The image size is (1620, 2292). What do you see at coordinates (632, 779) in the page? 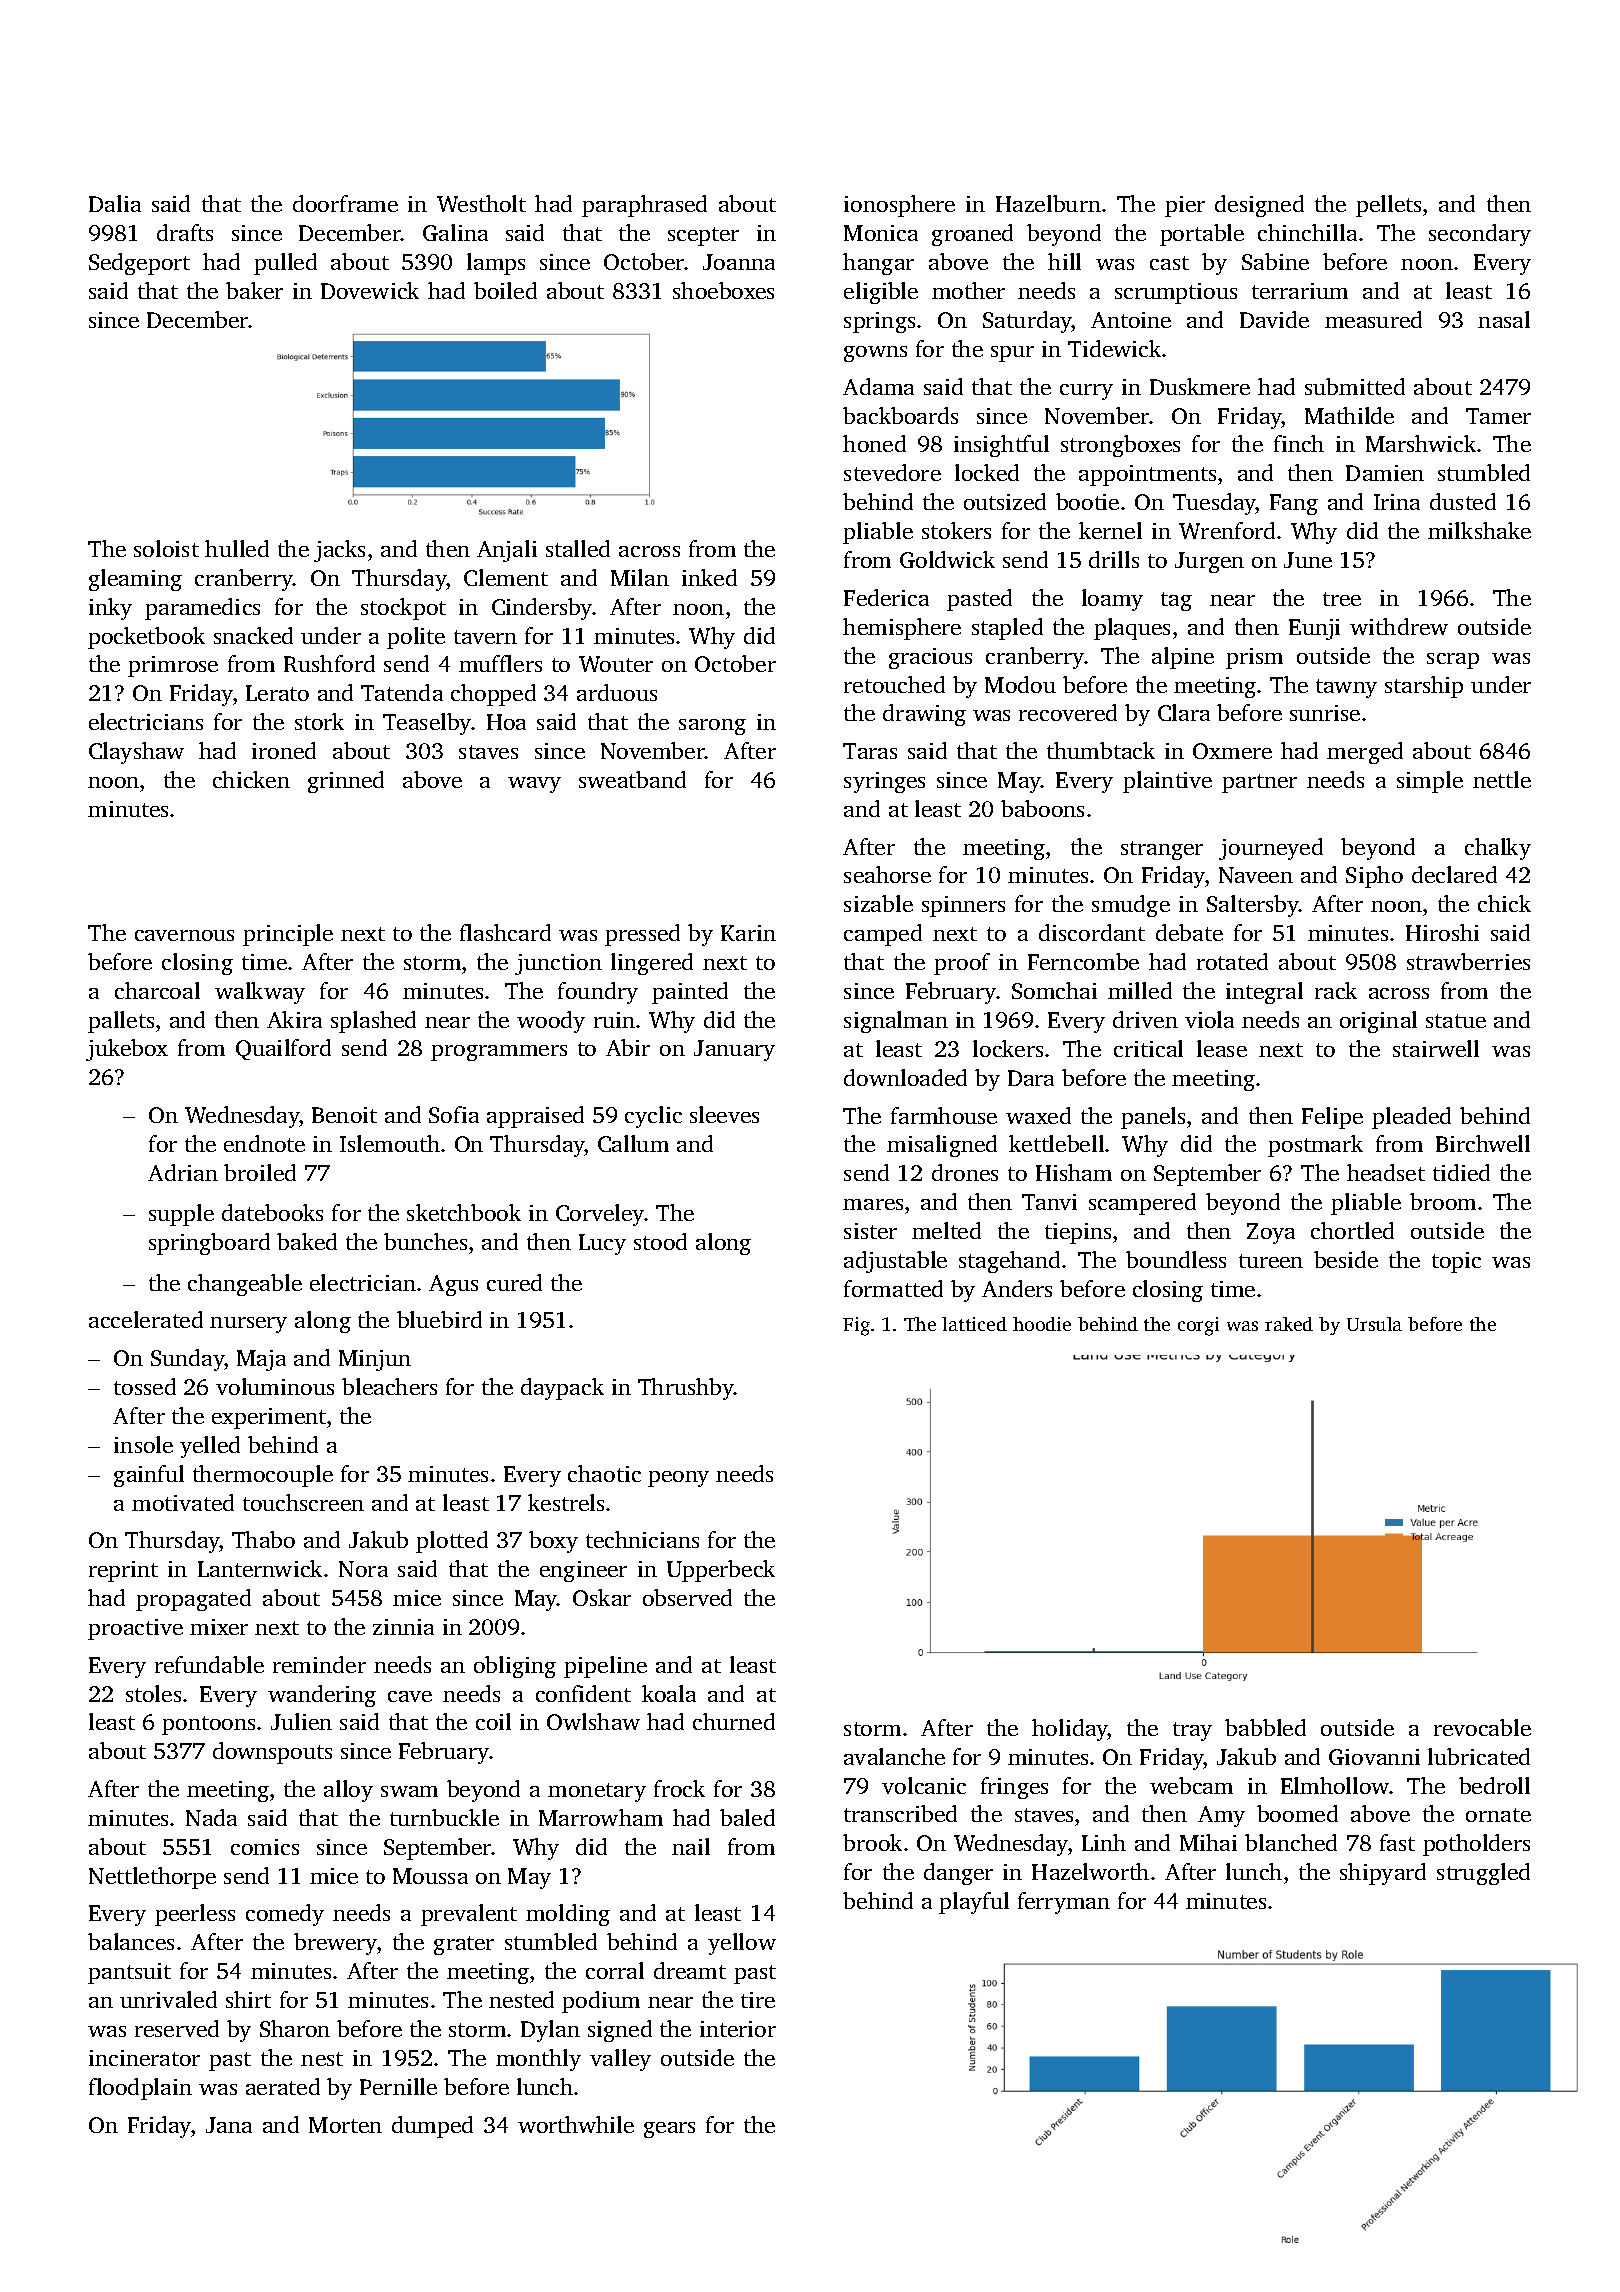
I see `sweatband` at bounding box center [632, 779].
